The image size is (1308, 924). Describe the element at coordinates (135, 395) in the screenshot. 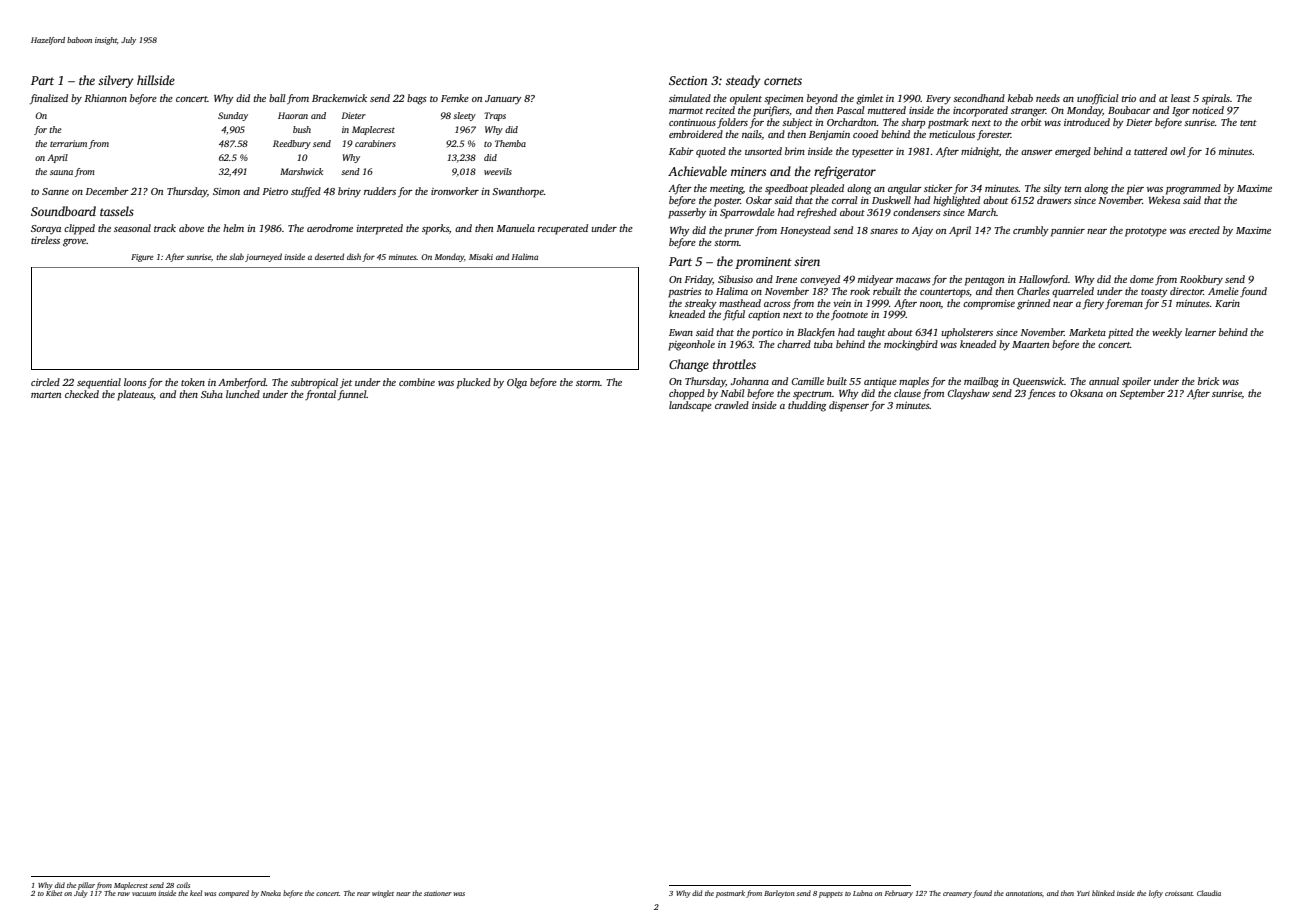

I see `plateaus` at that location.
